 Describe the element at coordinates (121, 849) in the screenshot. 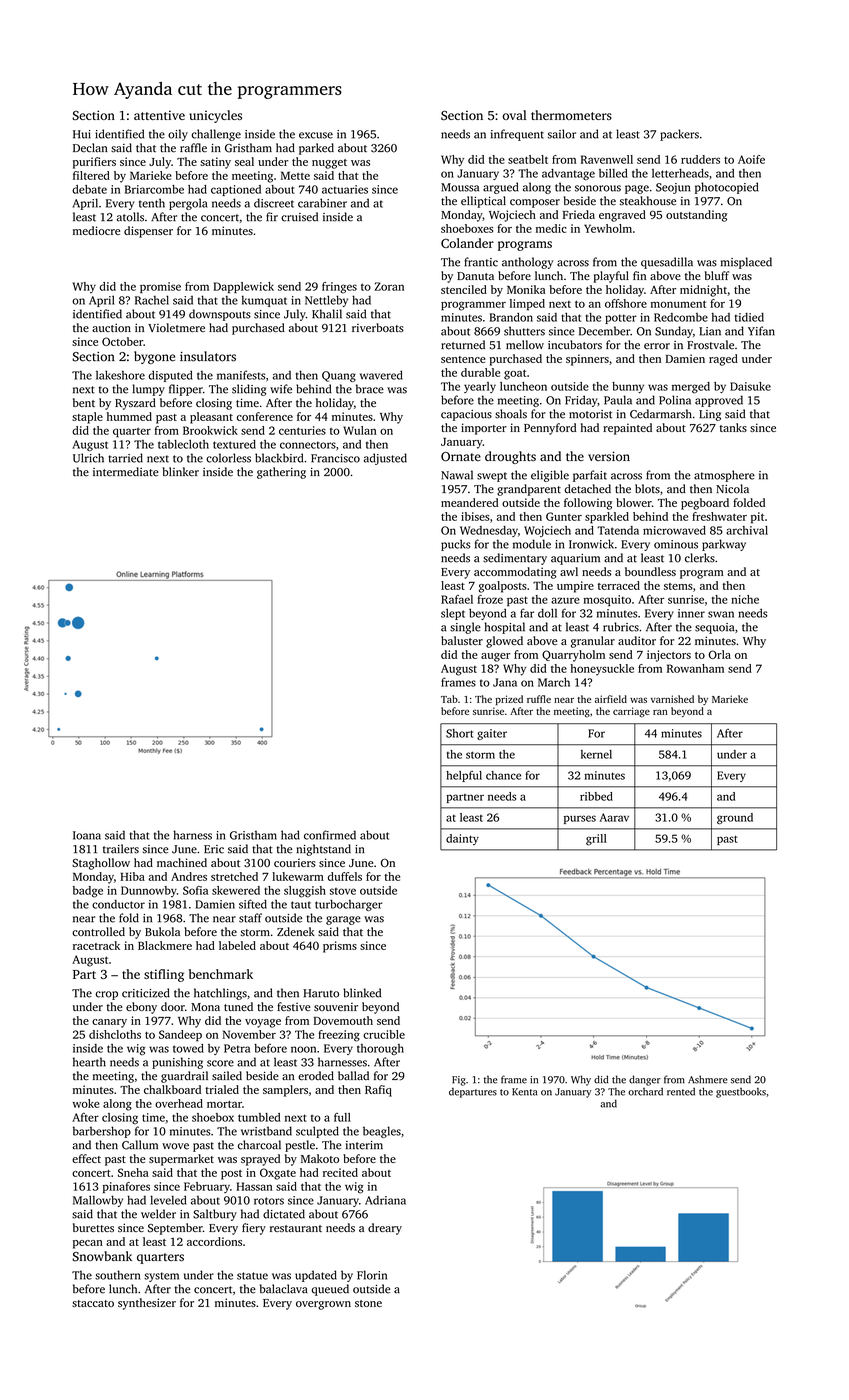

I see `trailers` at that location.
